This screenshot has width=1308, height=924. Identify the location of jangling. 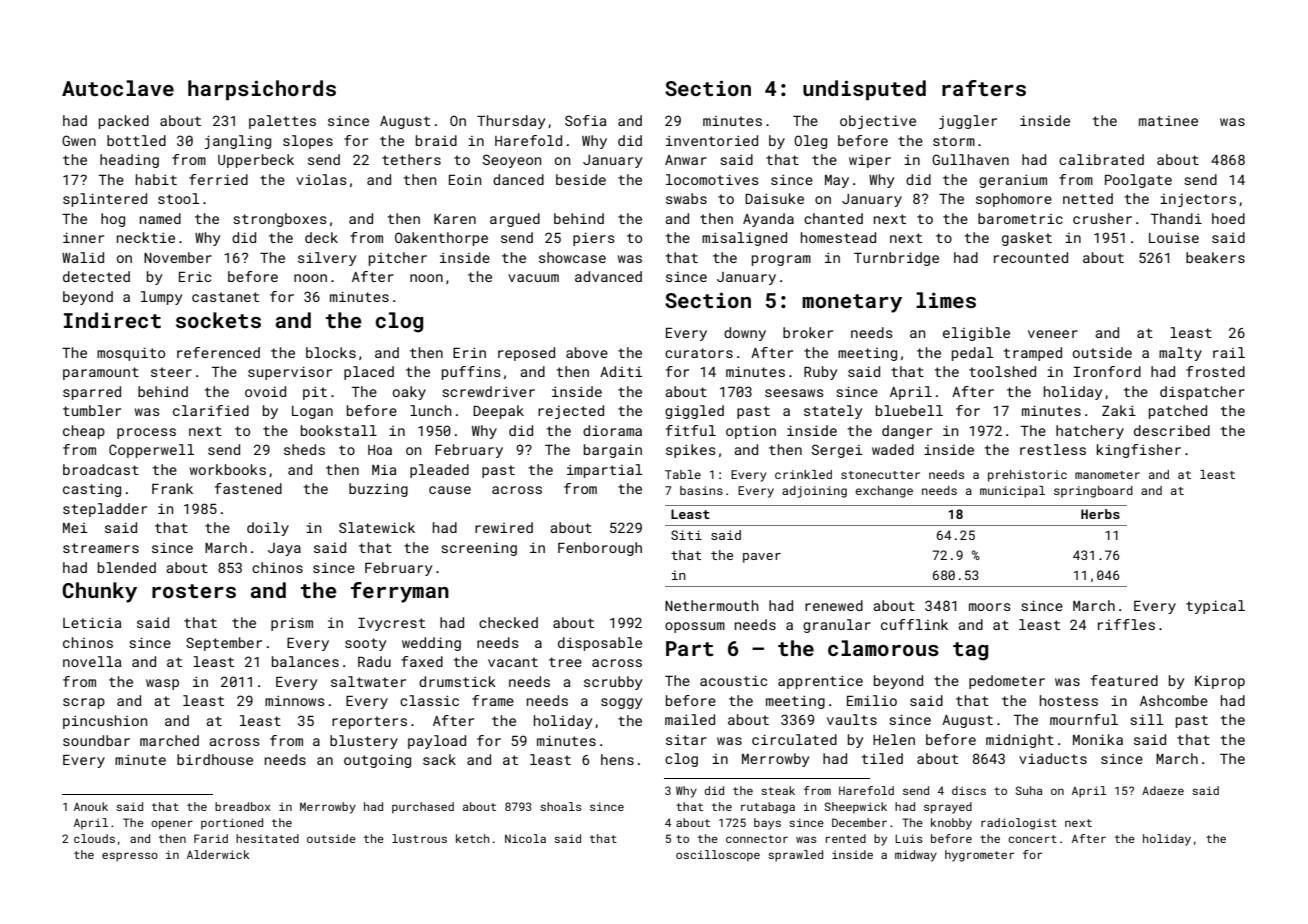
(238, 142).
